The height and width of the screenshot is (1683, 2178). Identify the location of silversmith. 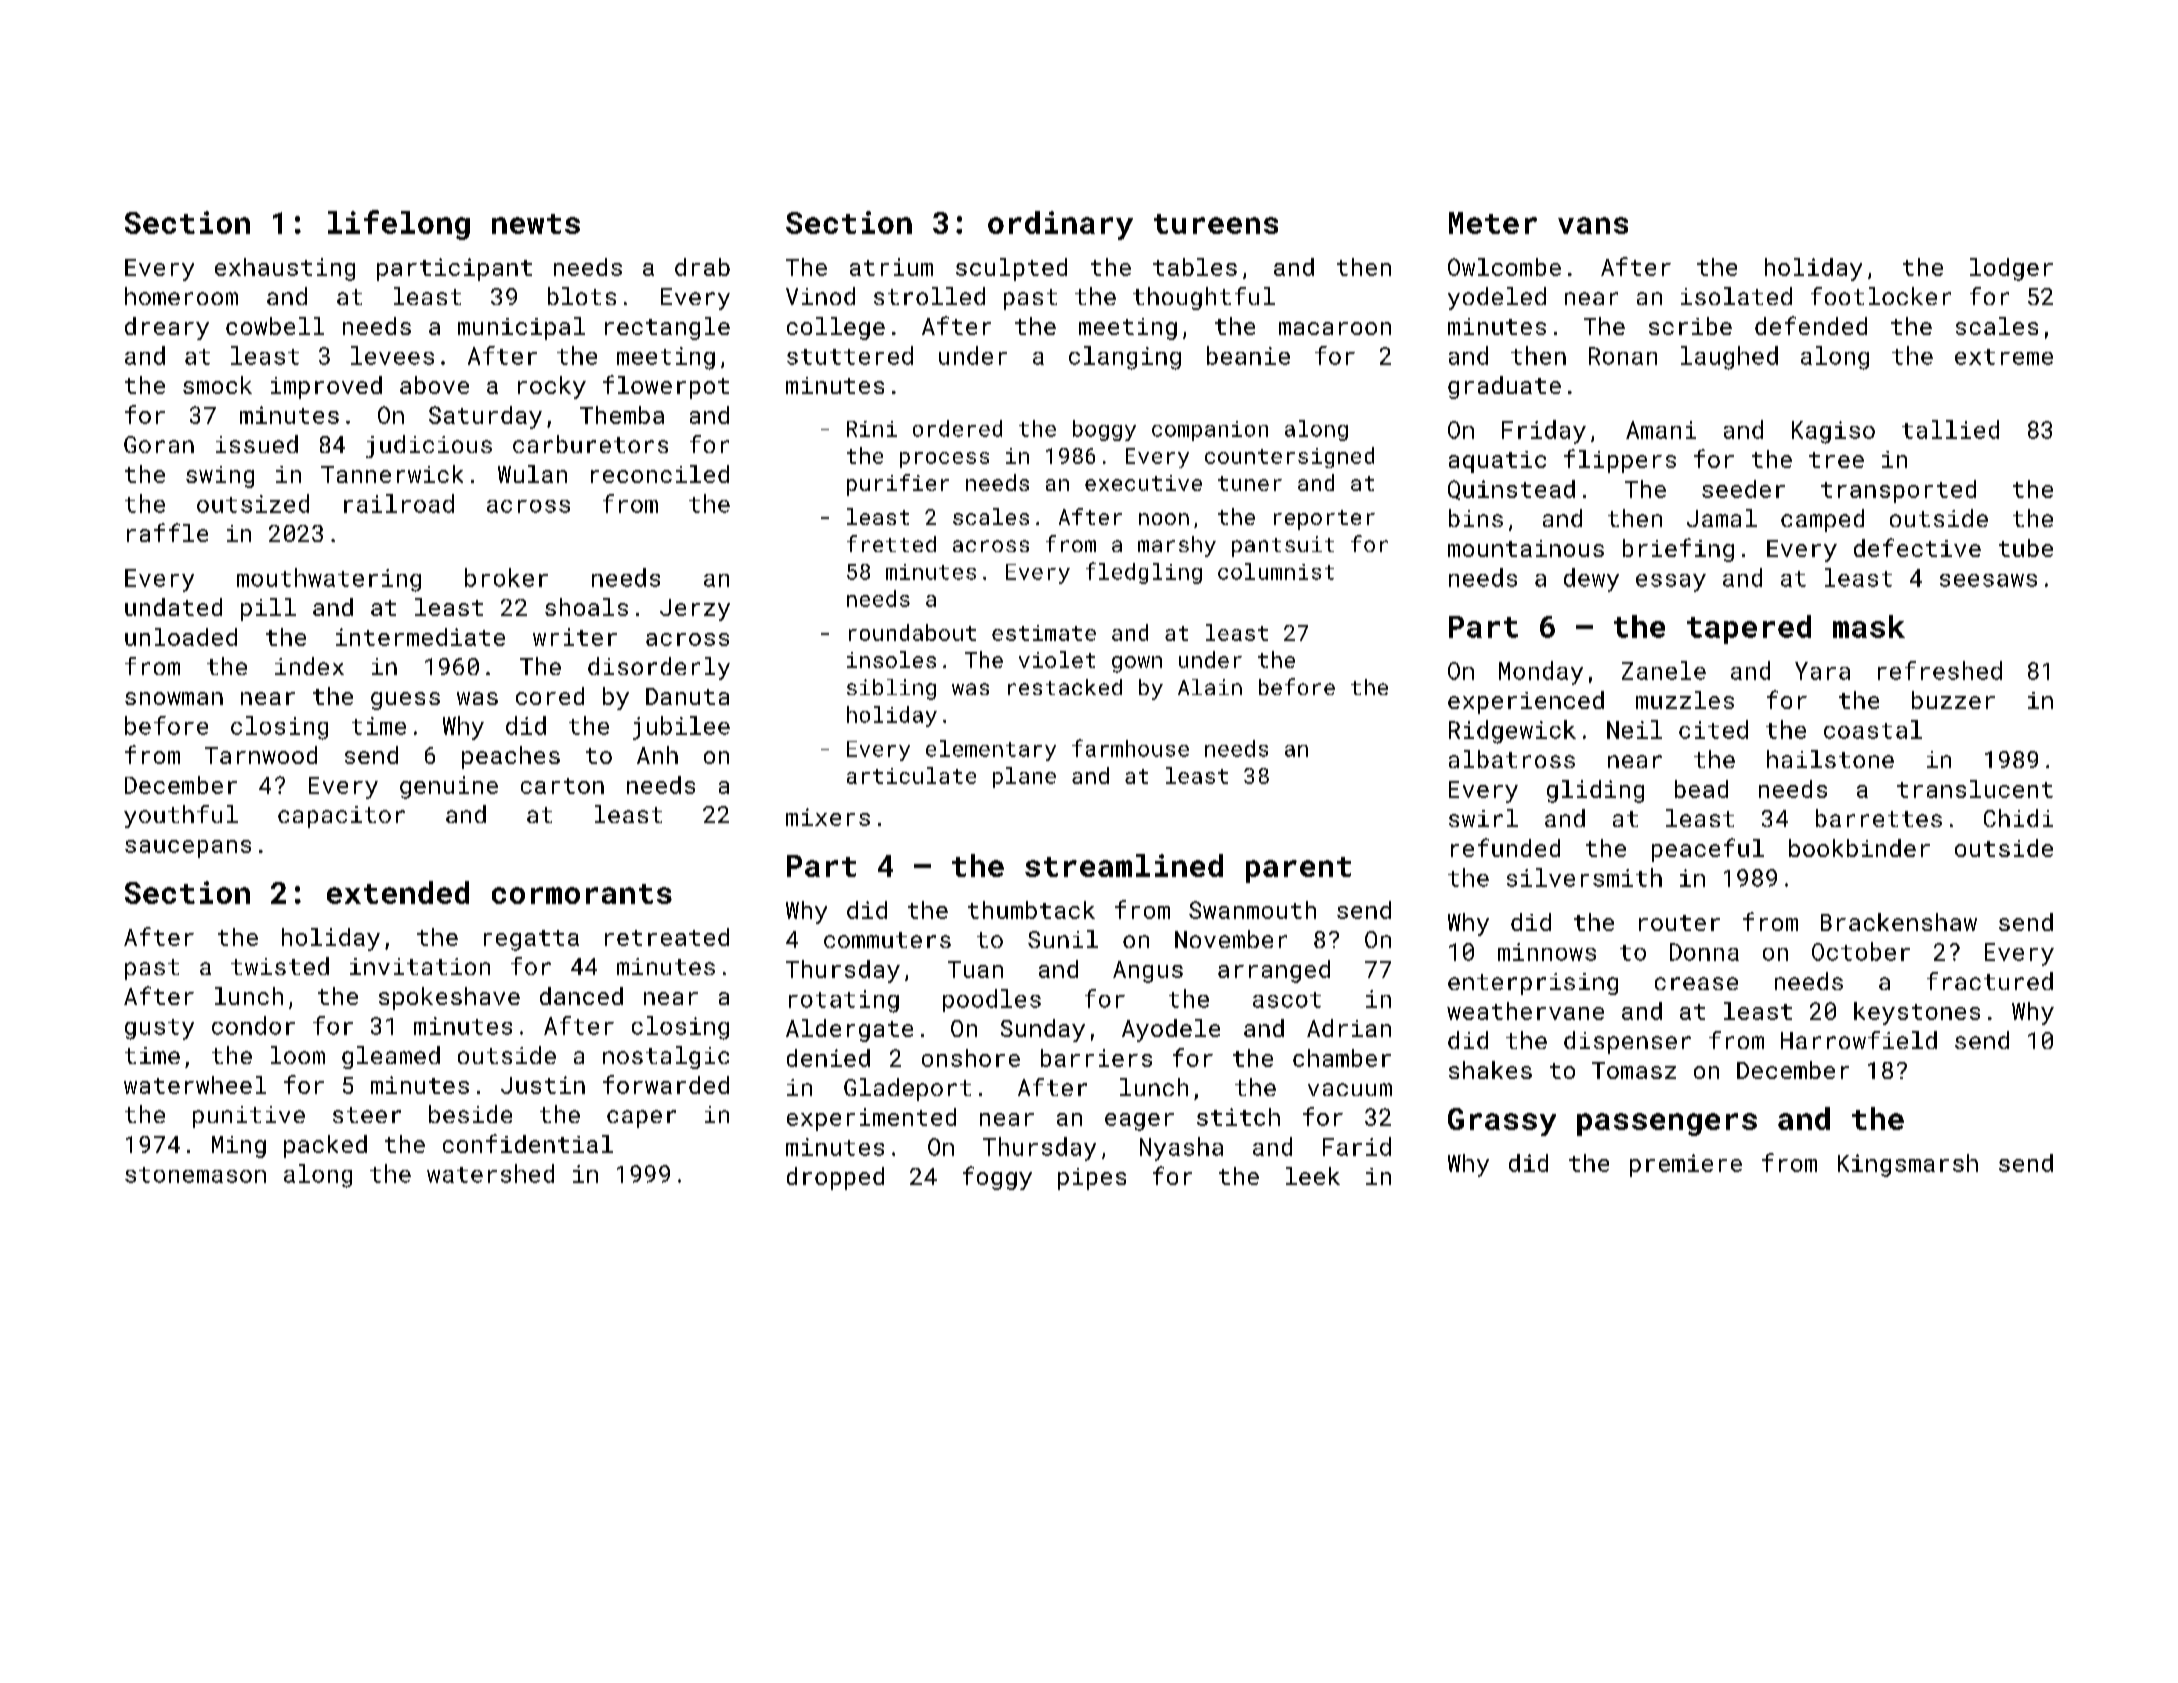
(1584, 877).
